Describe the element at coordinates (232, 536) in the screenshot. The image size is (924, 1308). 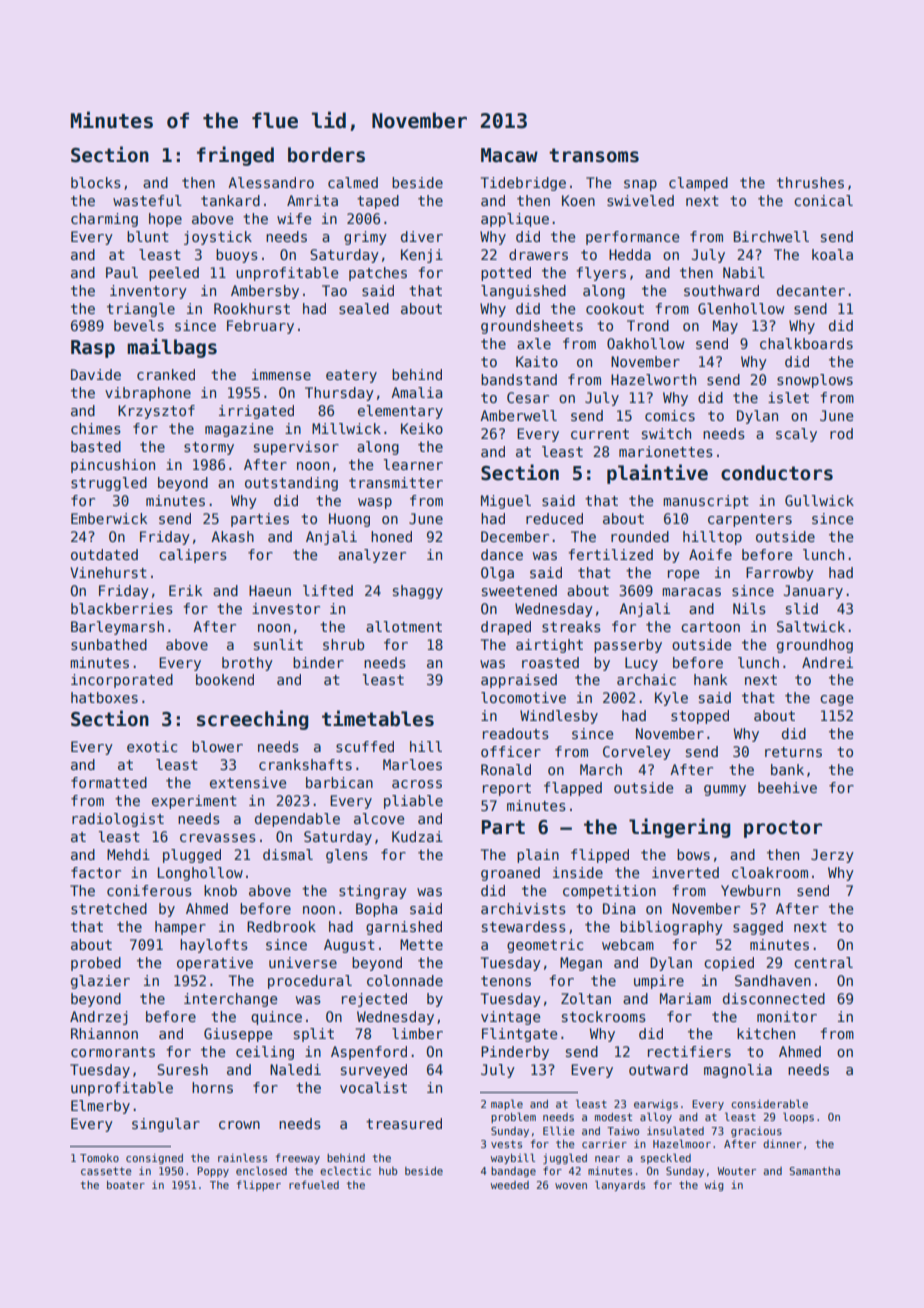
I see `Akash` at that location.
